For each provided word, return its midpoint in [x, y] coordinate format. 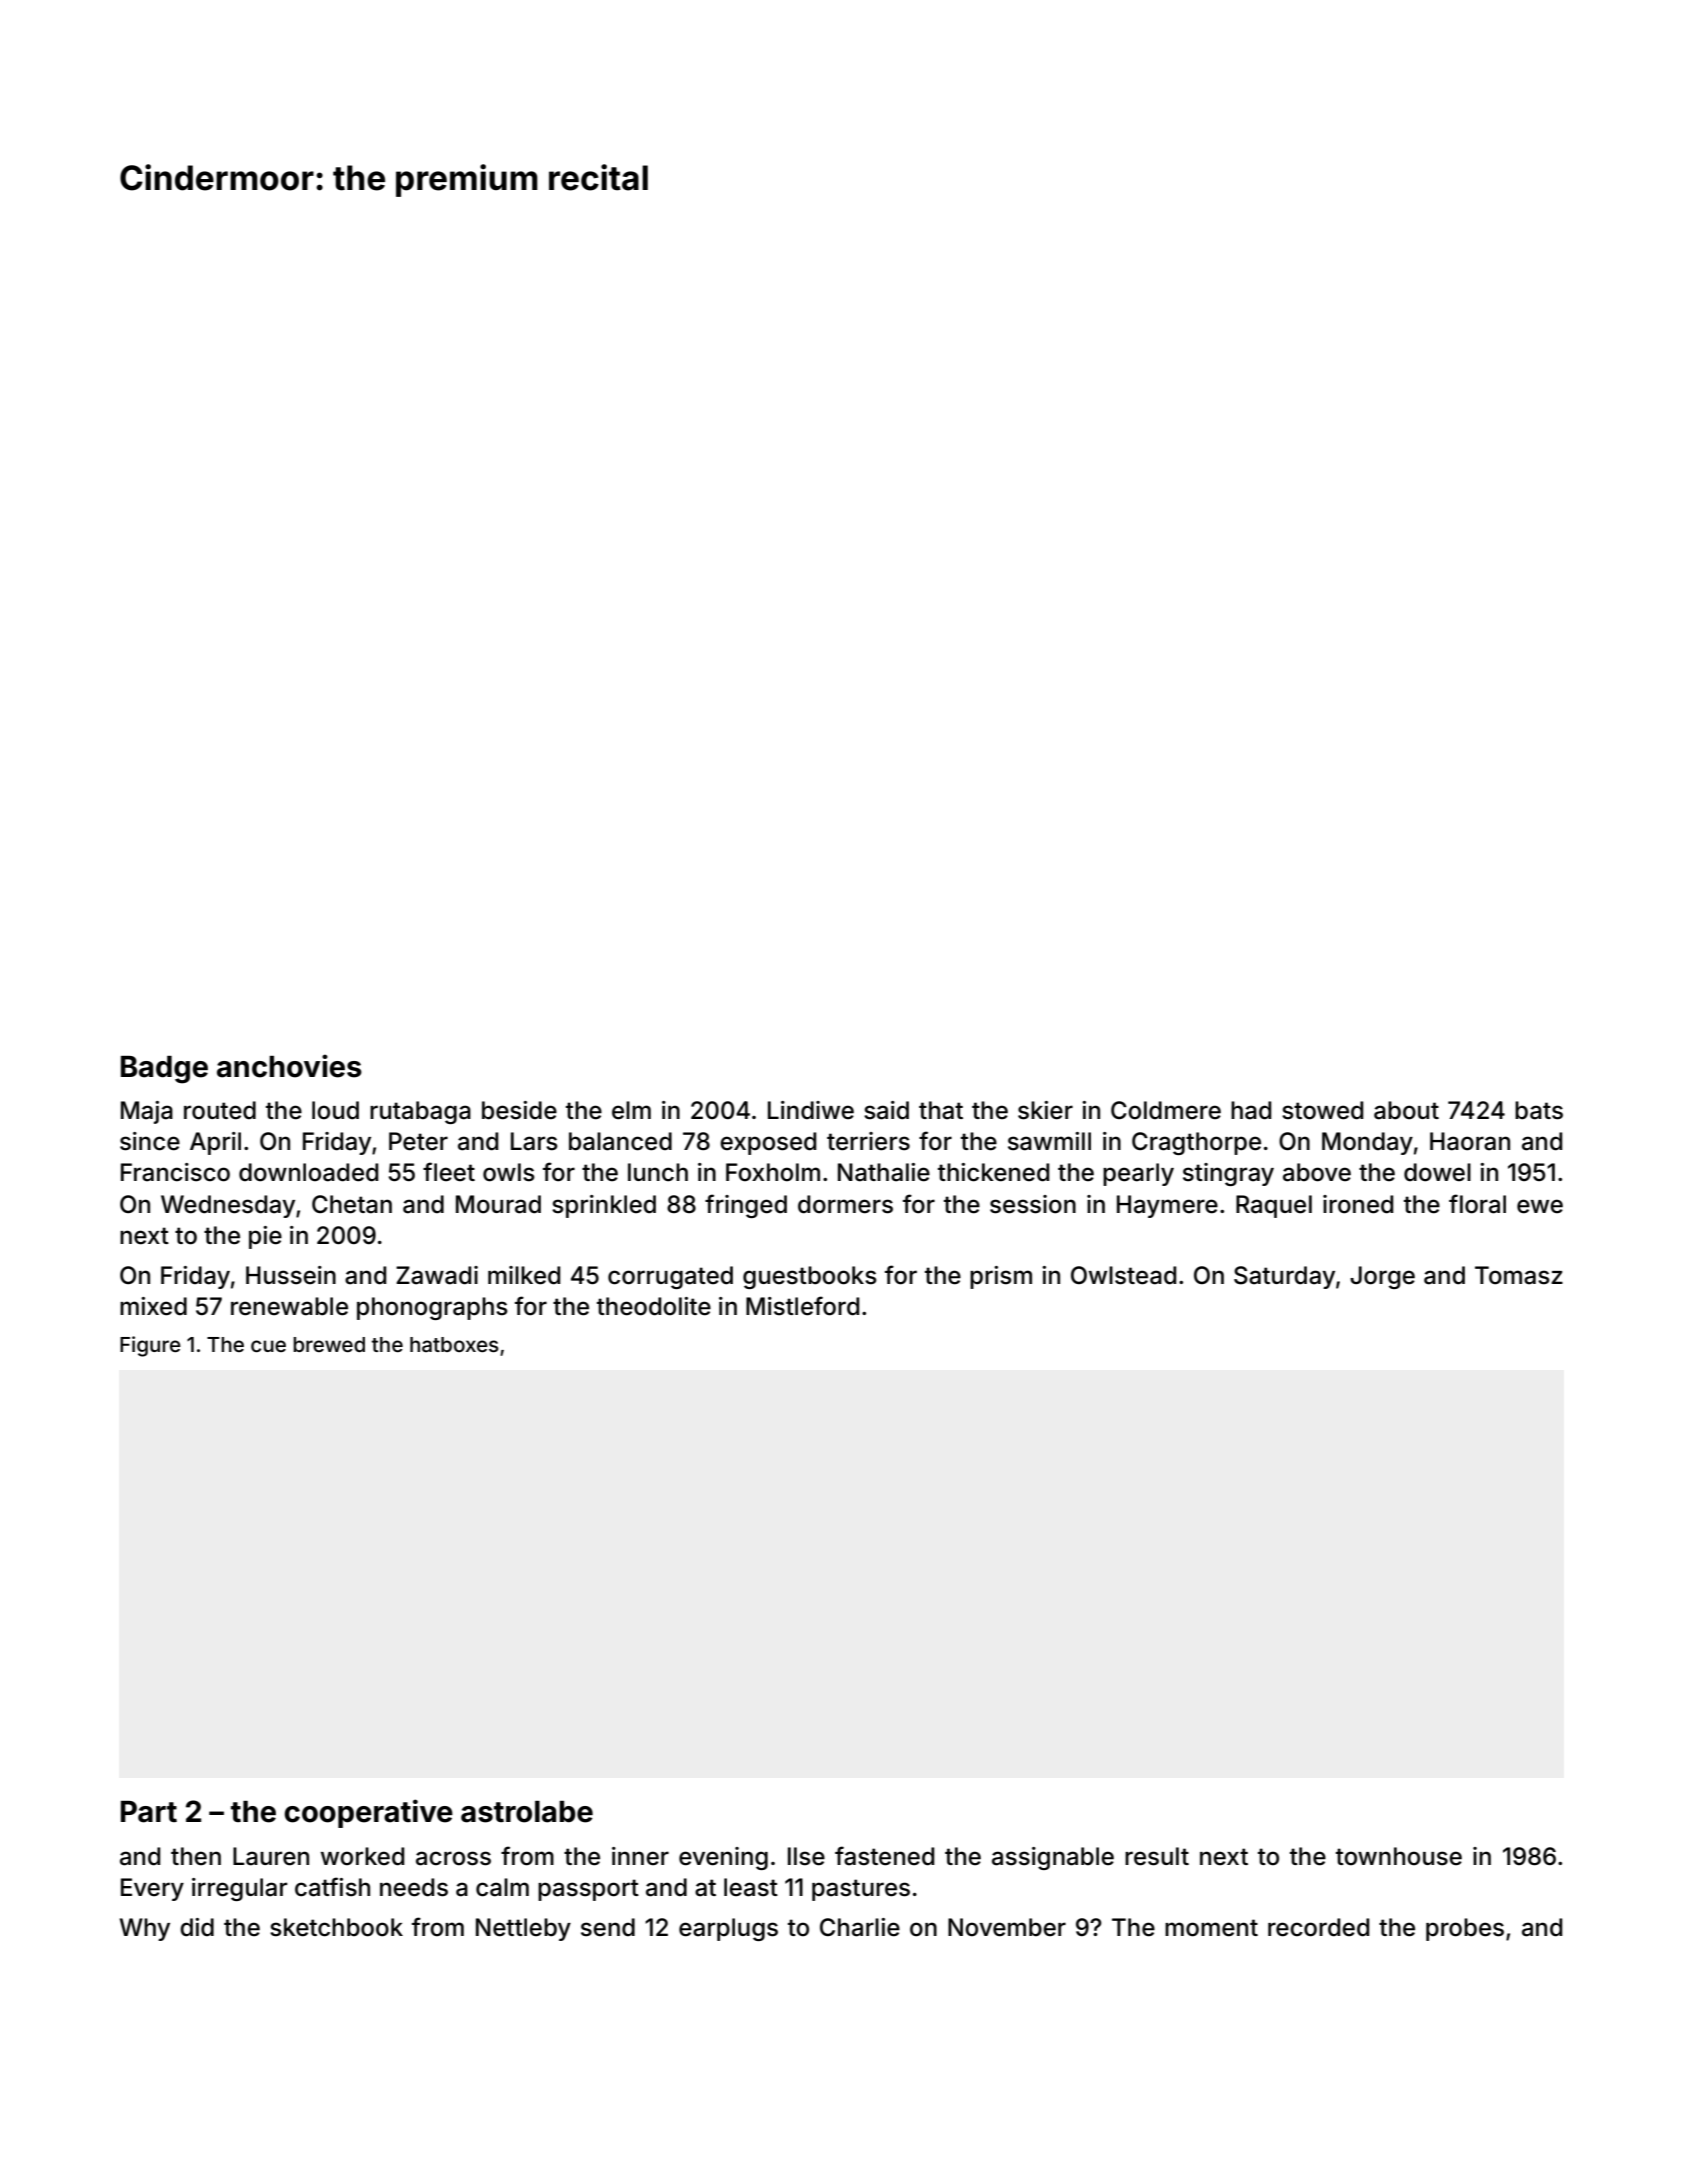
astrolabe [527, 1812]
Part [149, 1812]
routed [220, 1110]
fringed [746, 1206]
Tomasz [1519, 1275]
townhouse [1399, 1856]
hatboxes [454, 1344]
